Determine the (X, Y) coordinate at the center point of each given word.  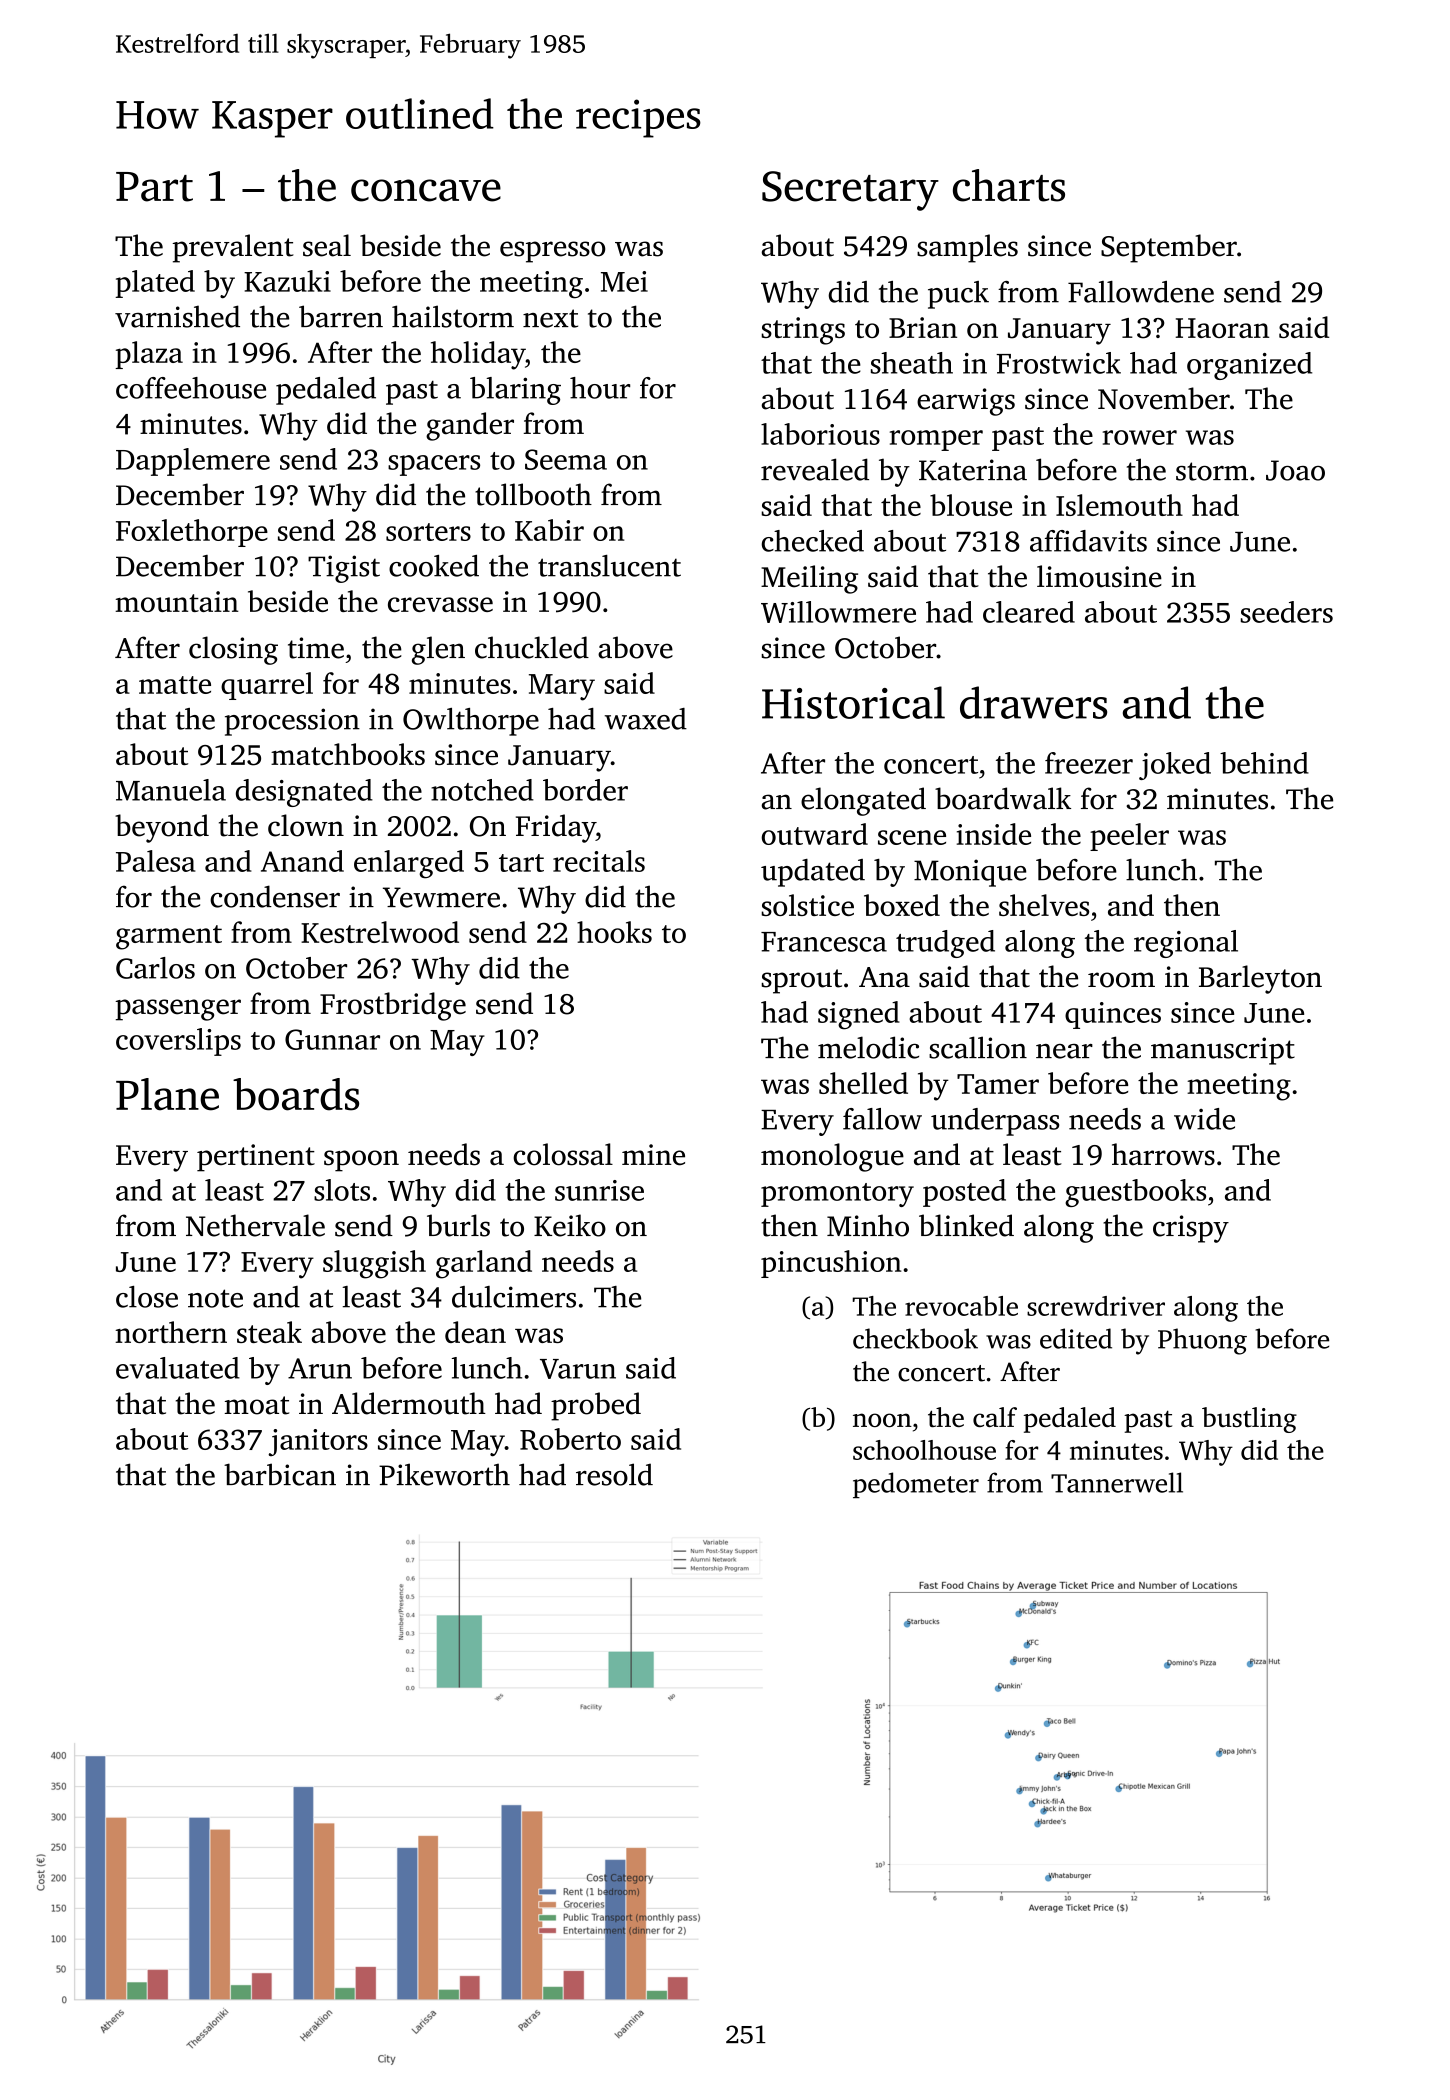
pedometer (916, 1485)
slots (342, 1190)
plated (155, 284)
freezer (1089, 763)
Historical (853, 702)
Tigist (344, 569)
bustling (1249, 1420)
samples (967, 248)
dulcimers (514, 1297)
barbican (280, 1474)
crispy (1191, 1229)
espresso (552, 252)
